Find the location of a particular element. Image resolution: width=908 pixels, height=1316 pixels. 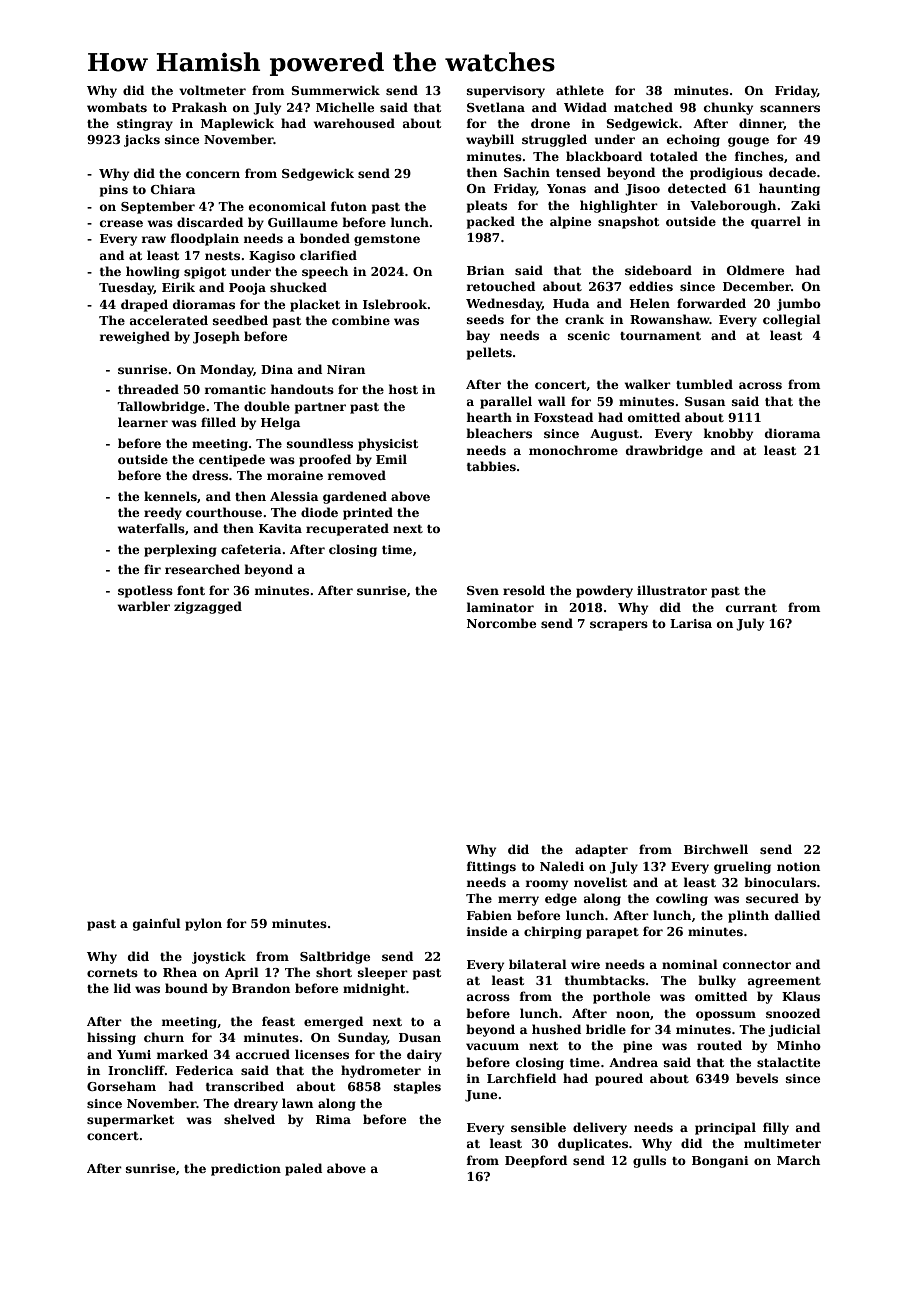

scanners is located at coordinates (790, 108).
